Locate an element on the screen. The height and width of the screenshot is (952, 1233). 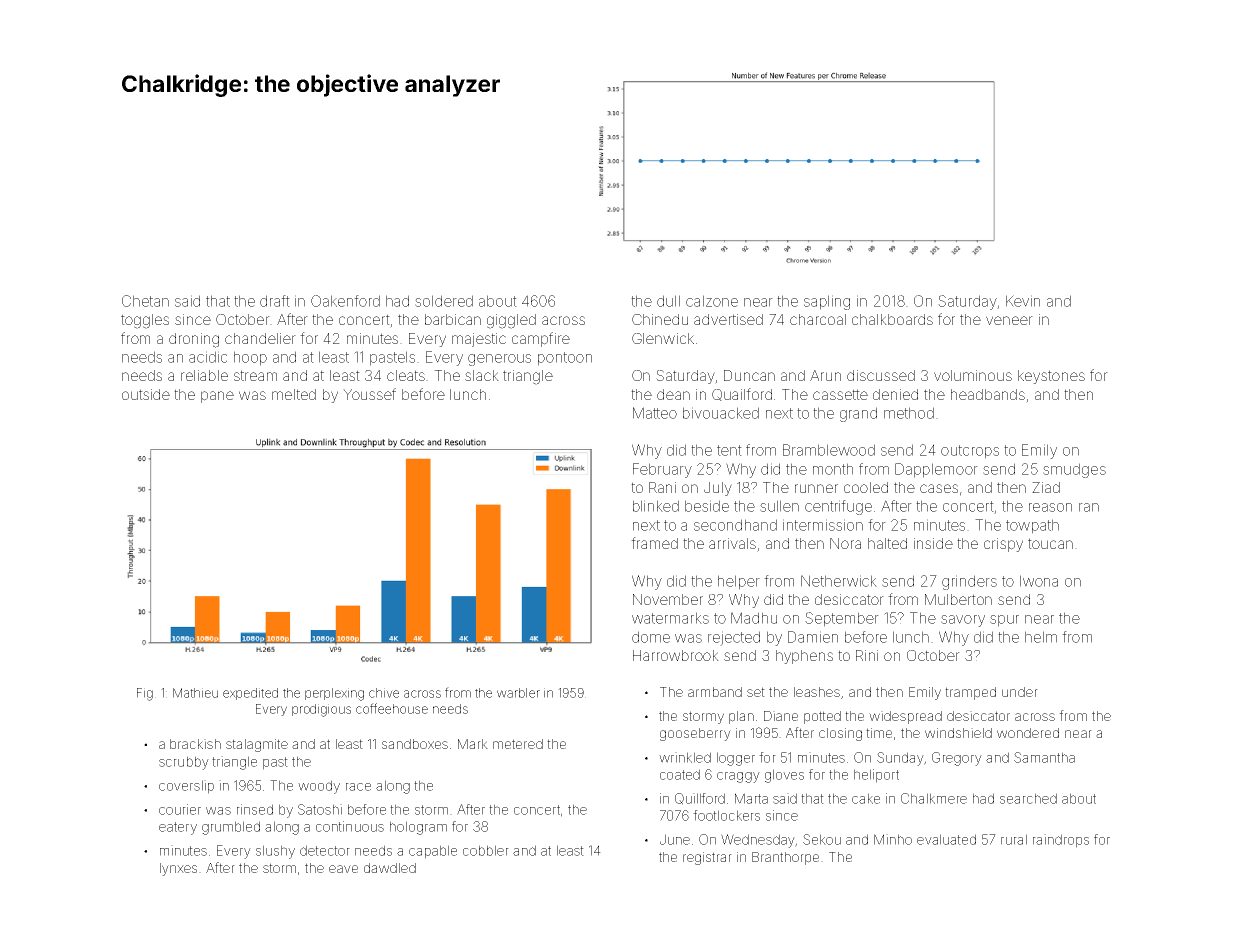
blinked is located at coordinates (656, 506).
